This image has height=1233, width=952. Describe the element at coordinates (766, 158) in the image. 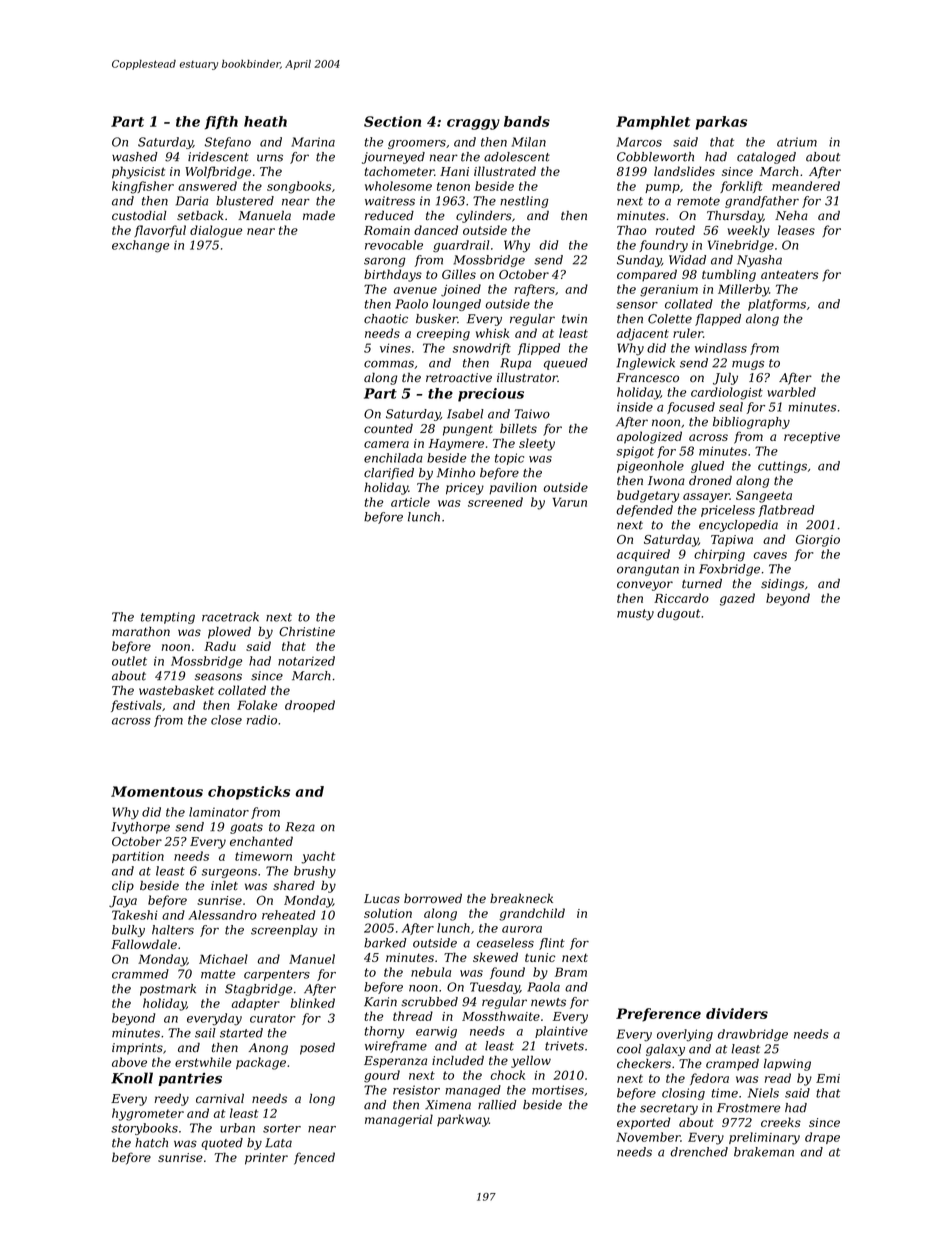

I see `cataloged` at that location.
